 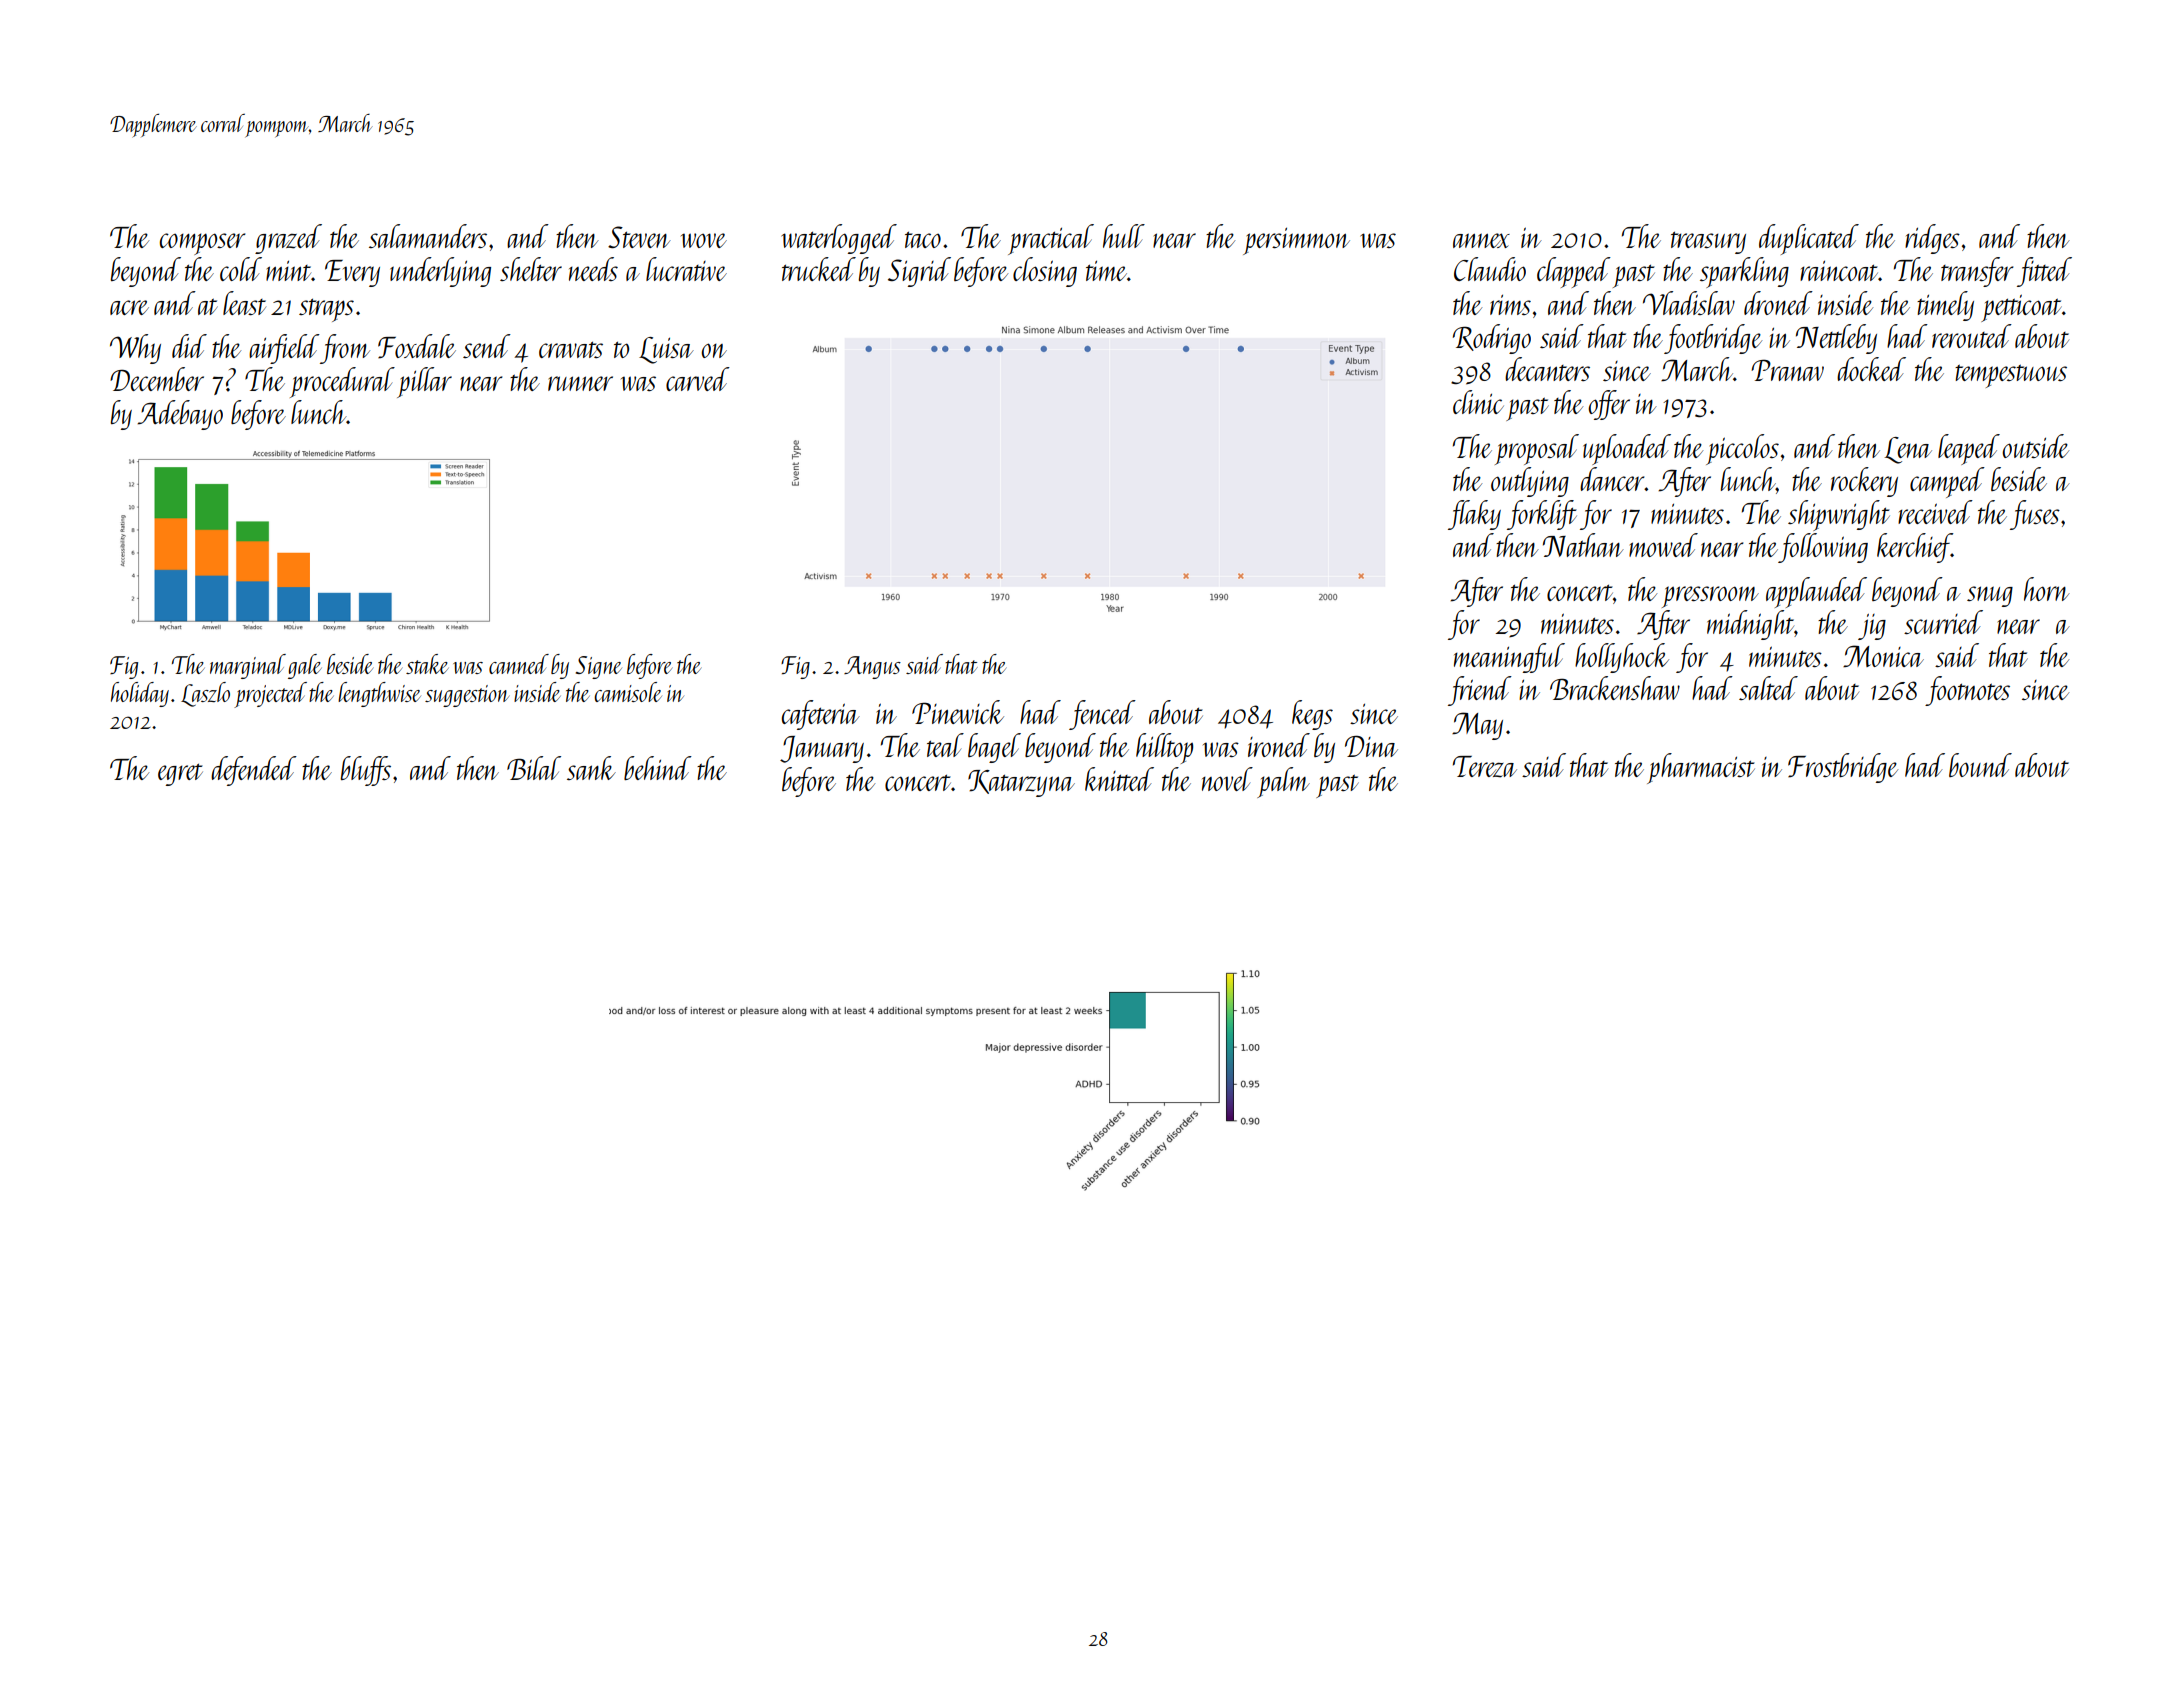 What do you see at coordinates (666, 350) in the screenshot?
I see `Luisa` at bounding box center [666, 350].
